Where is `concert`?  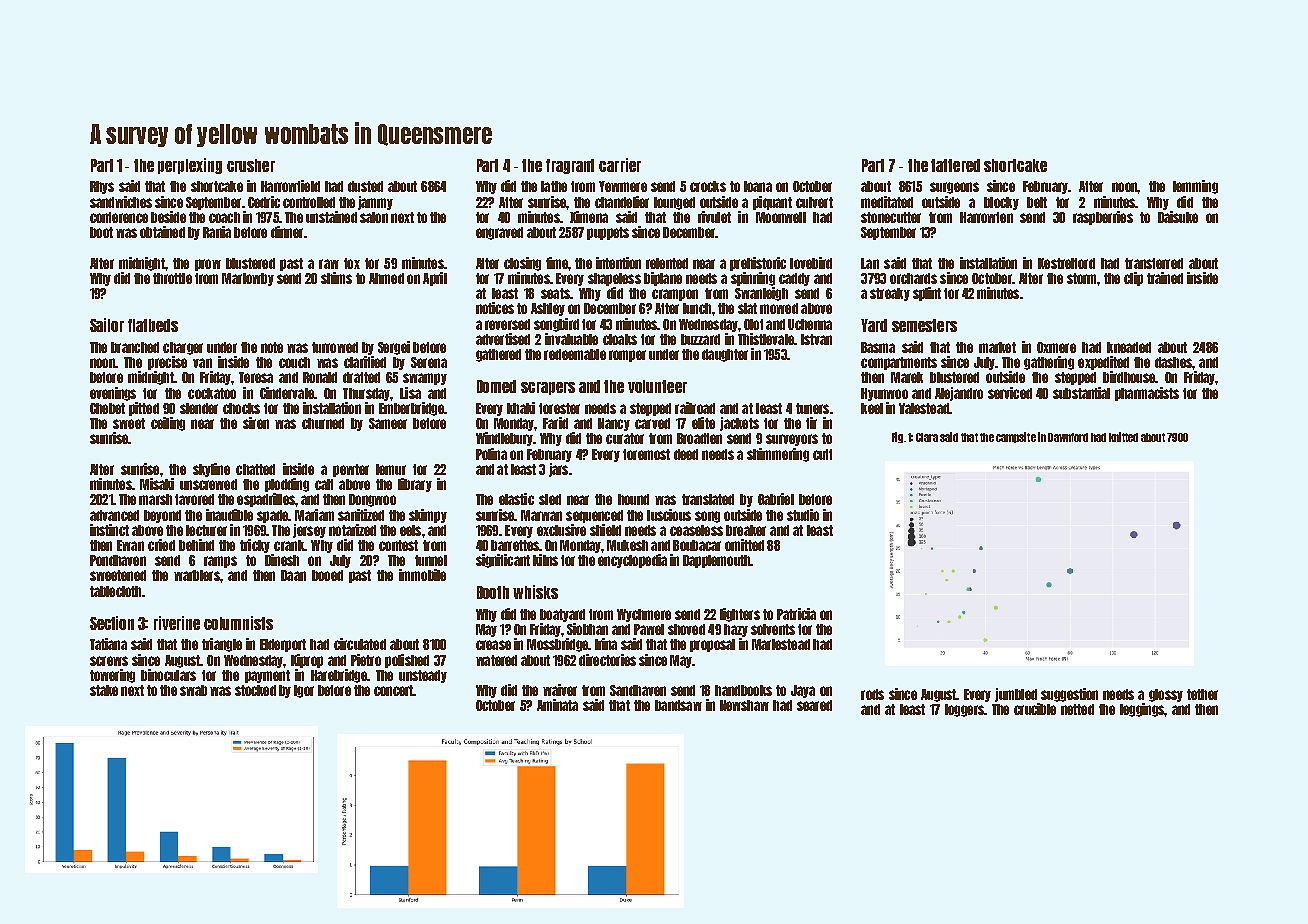
concert is located at coordinates (393, 690).
